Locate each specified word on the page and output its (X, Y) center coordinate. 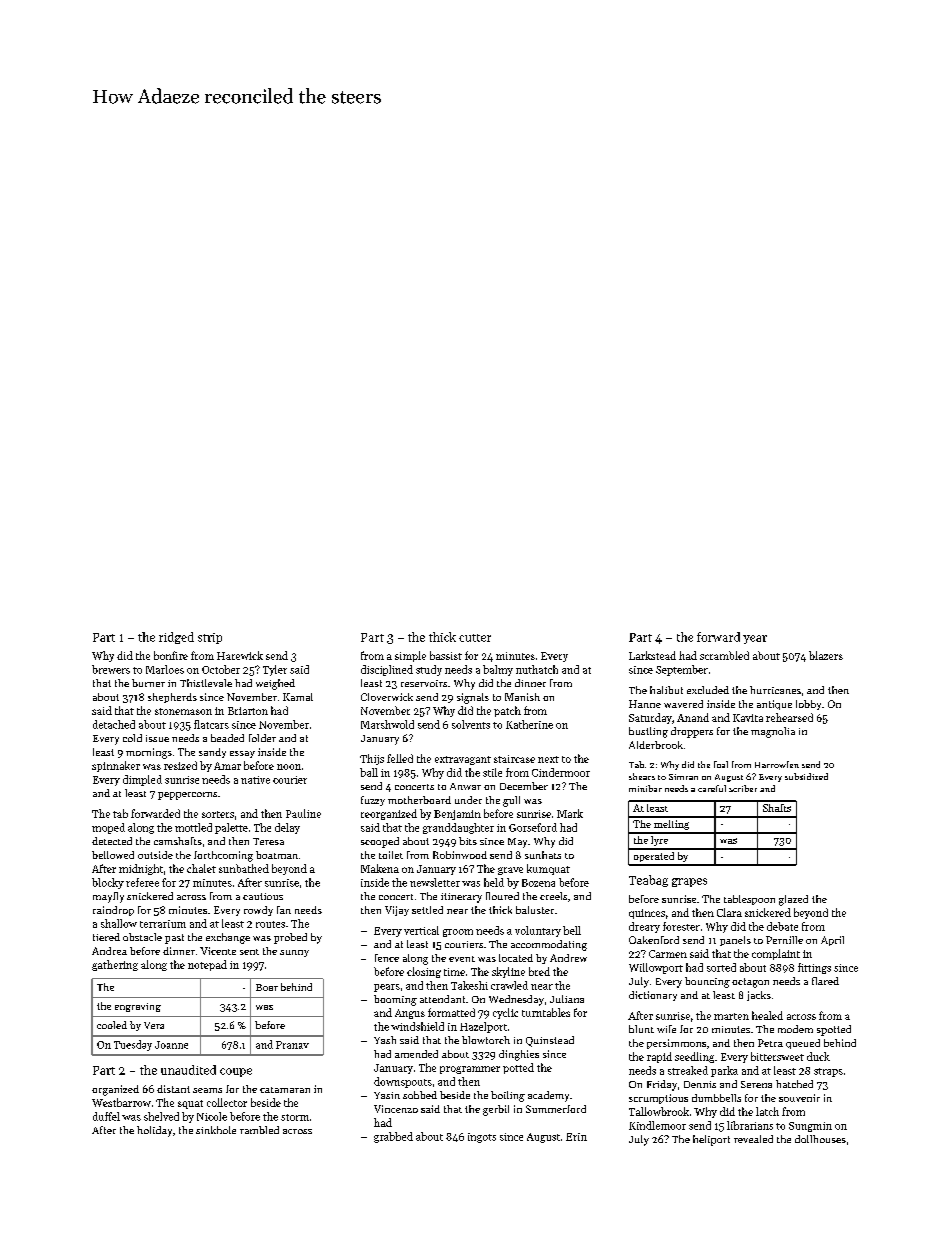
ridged (176, 638)
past (174, 939)
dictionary (653, 996)
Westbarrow (121, 1102)
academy (548, 1096)
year (755, 639)
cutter (475, 638)
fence (387, 958)
